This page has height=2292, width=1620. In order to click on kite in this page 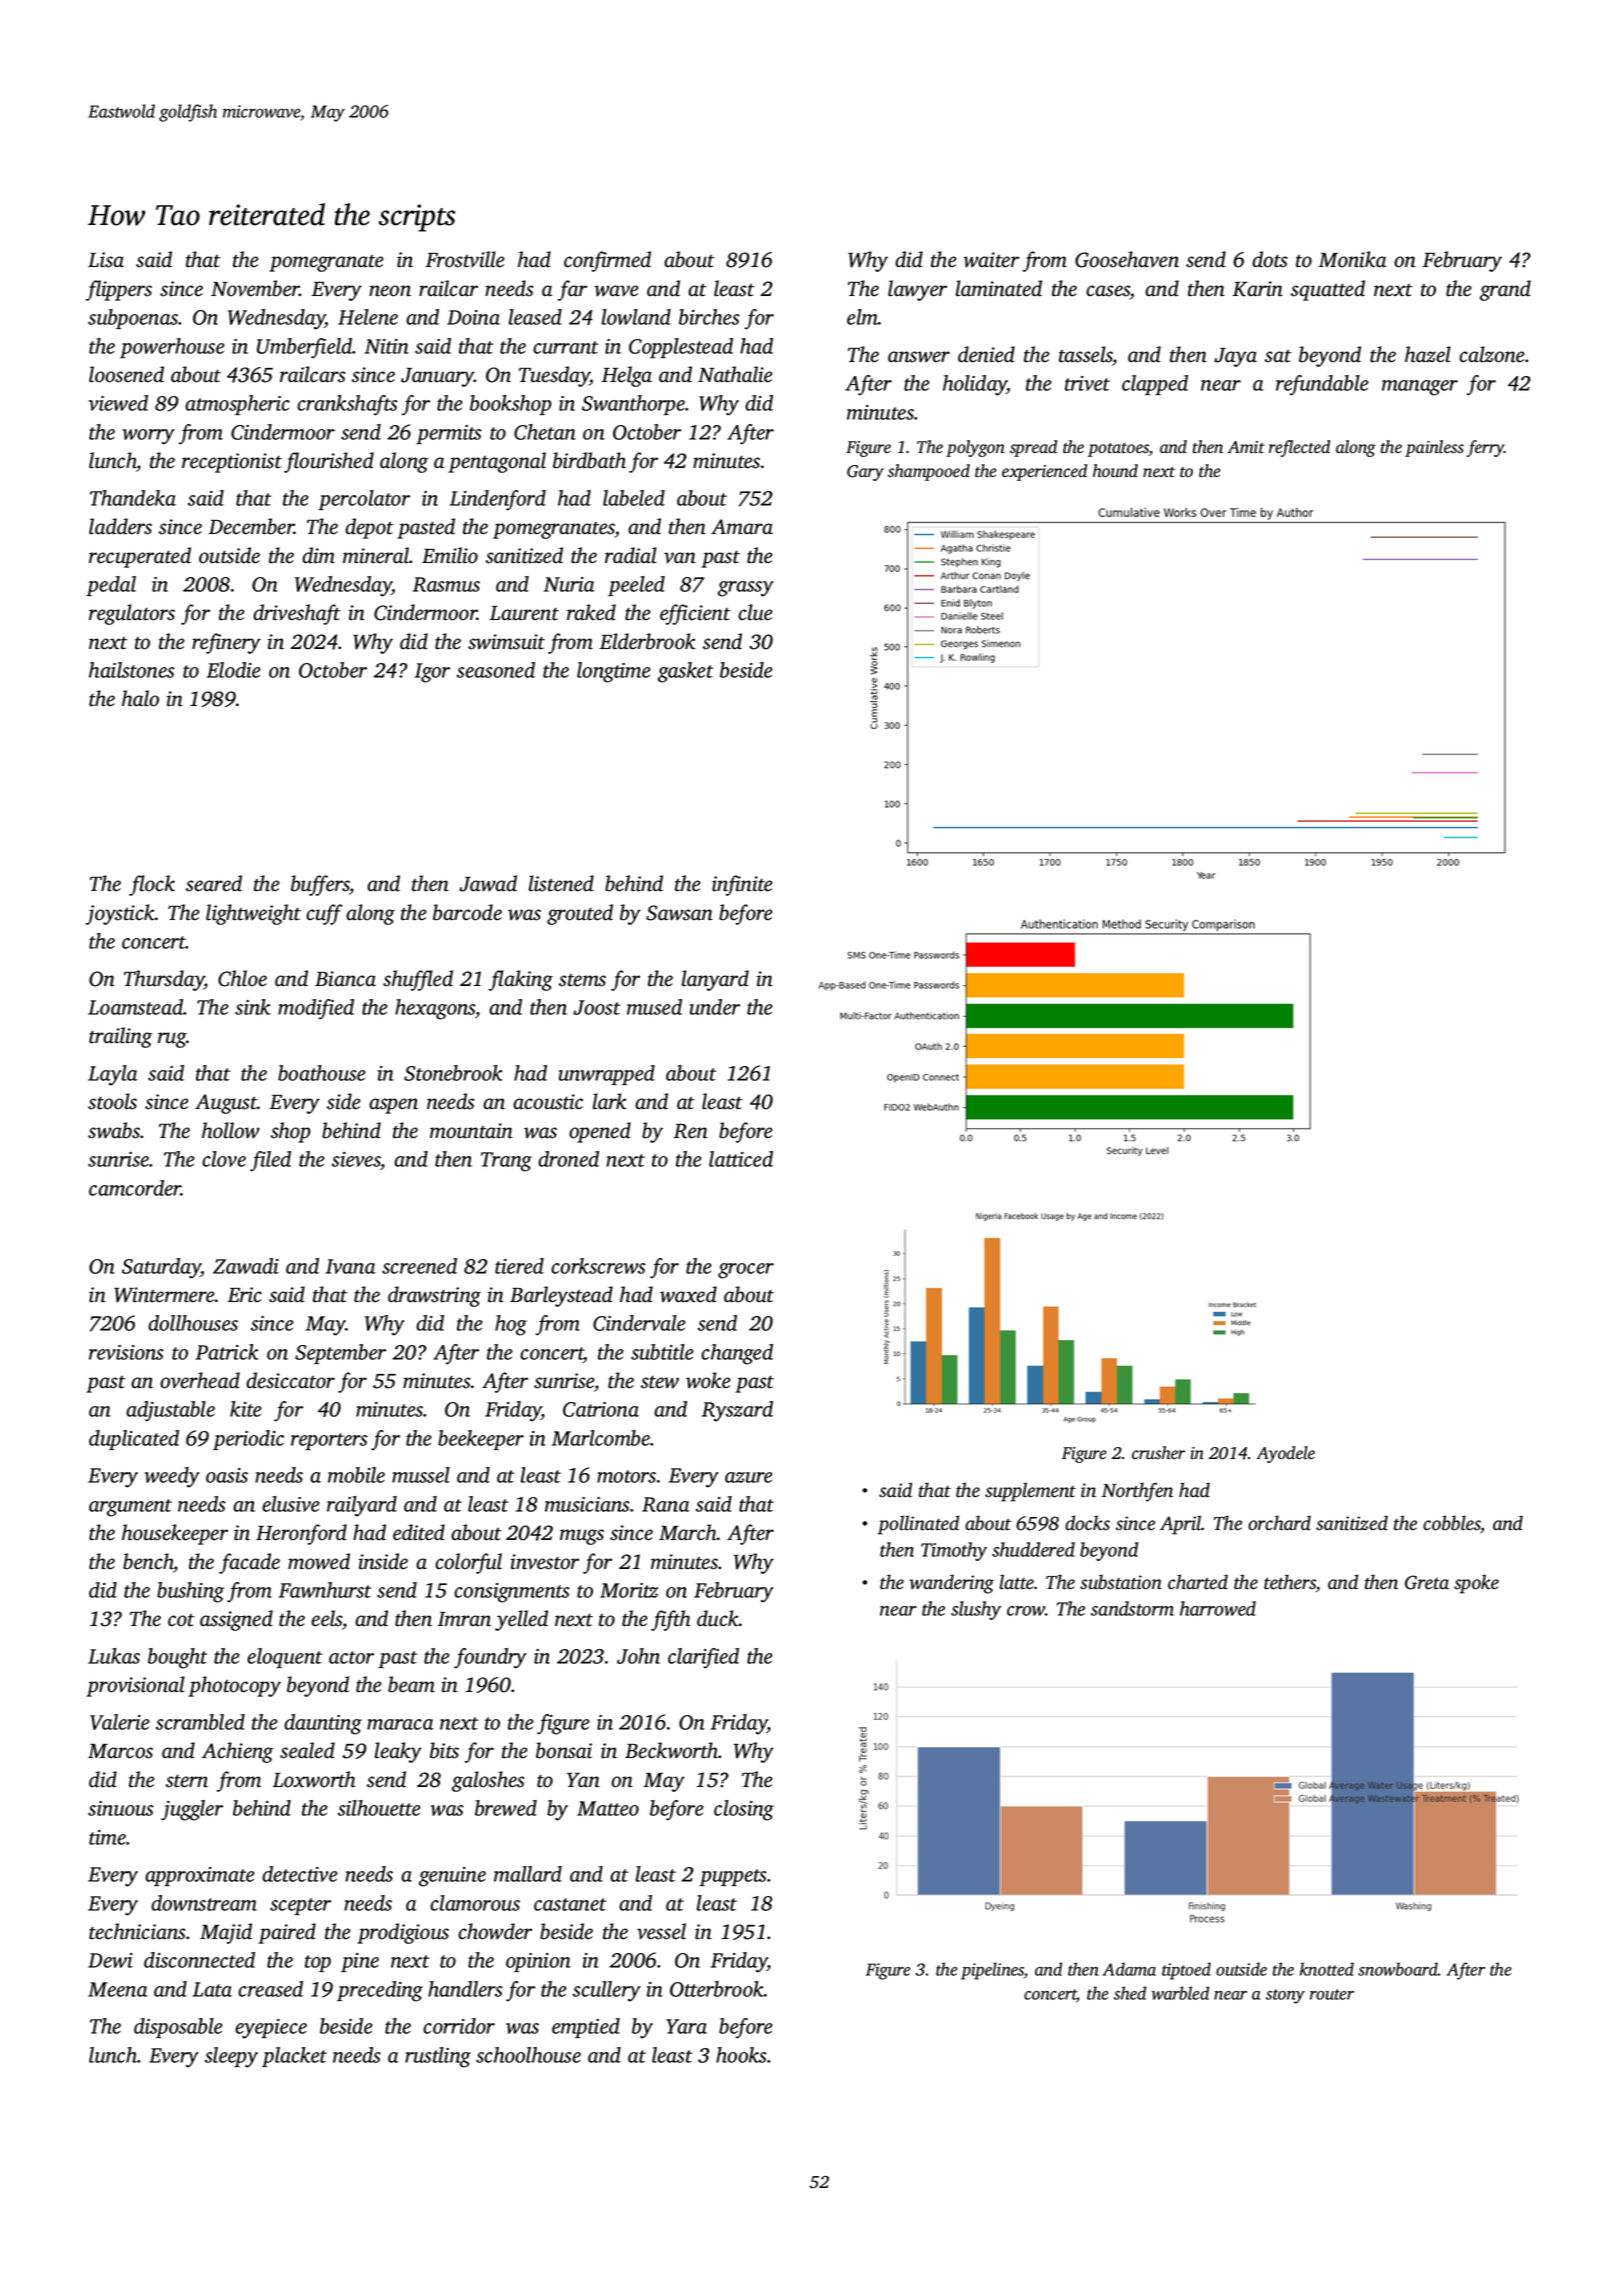, I will do `click(246, 1409)`.
